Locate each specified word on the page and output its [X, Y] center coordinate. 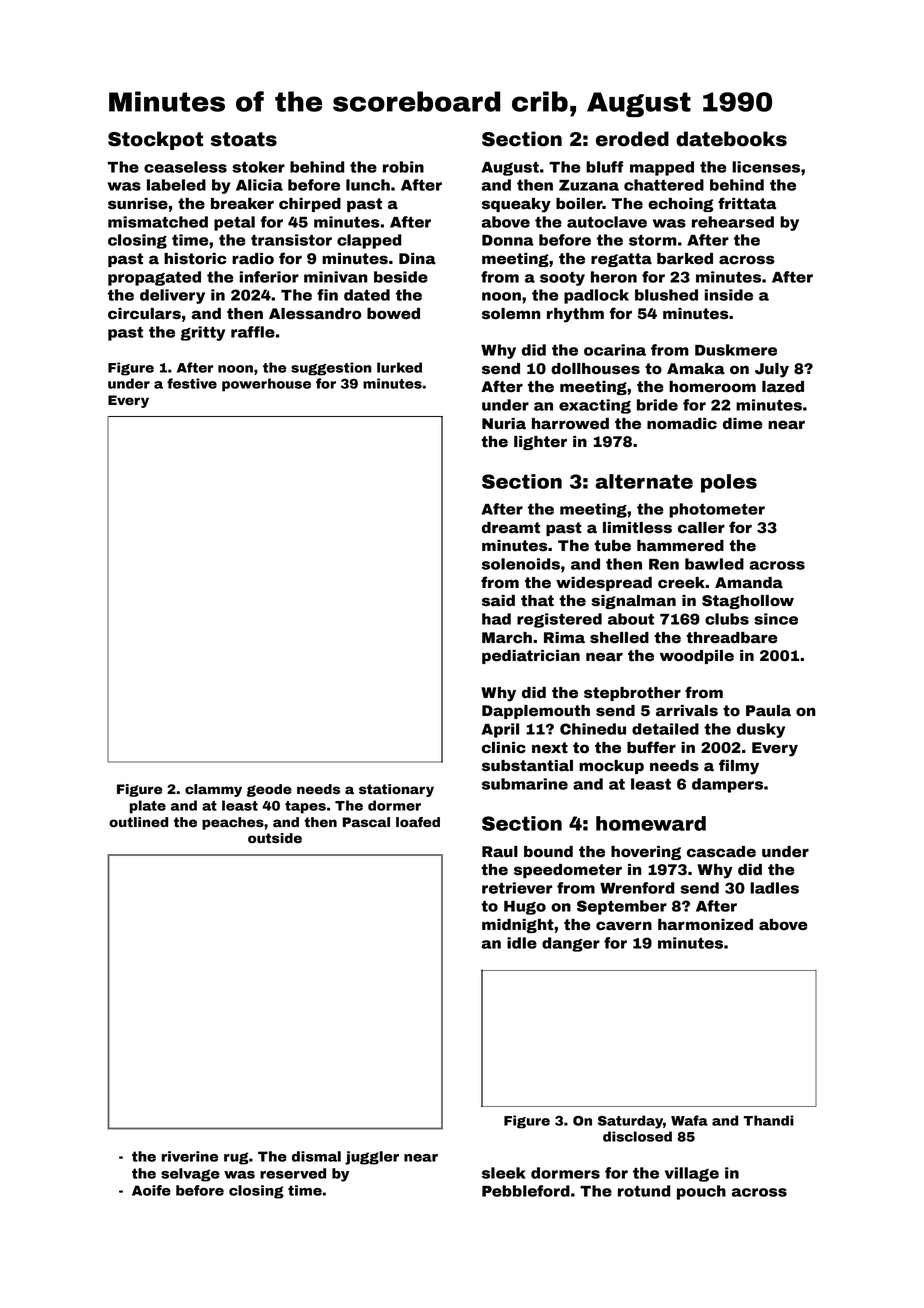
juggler [372, 1158]
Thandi [768, 1120]
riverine [190, 1156]
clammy [213, 790]
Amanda [749, 583]
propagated [154, 278]
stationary [396, 790]
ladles [774, 888]
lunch [368, 185]
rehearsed [733, 222]
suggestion [331, 369]
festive [192, 383]
